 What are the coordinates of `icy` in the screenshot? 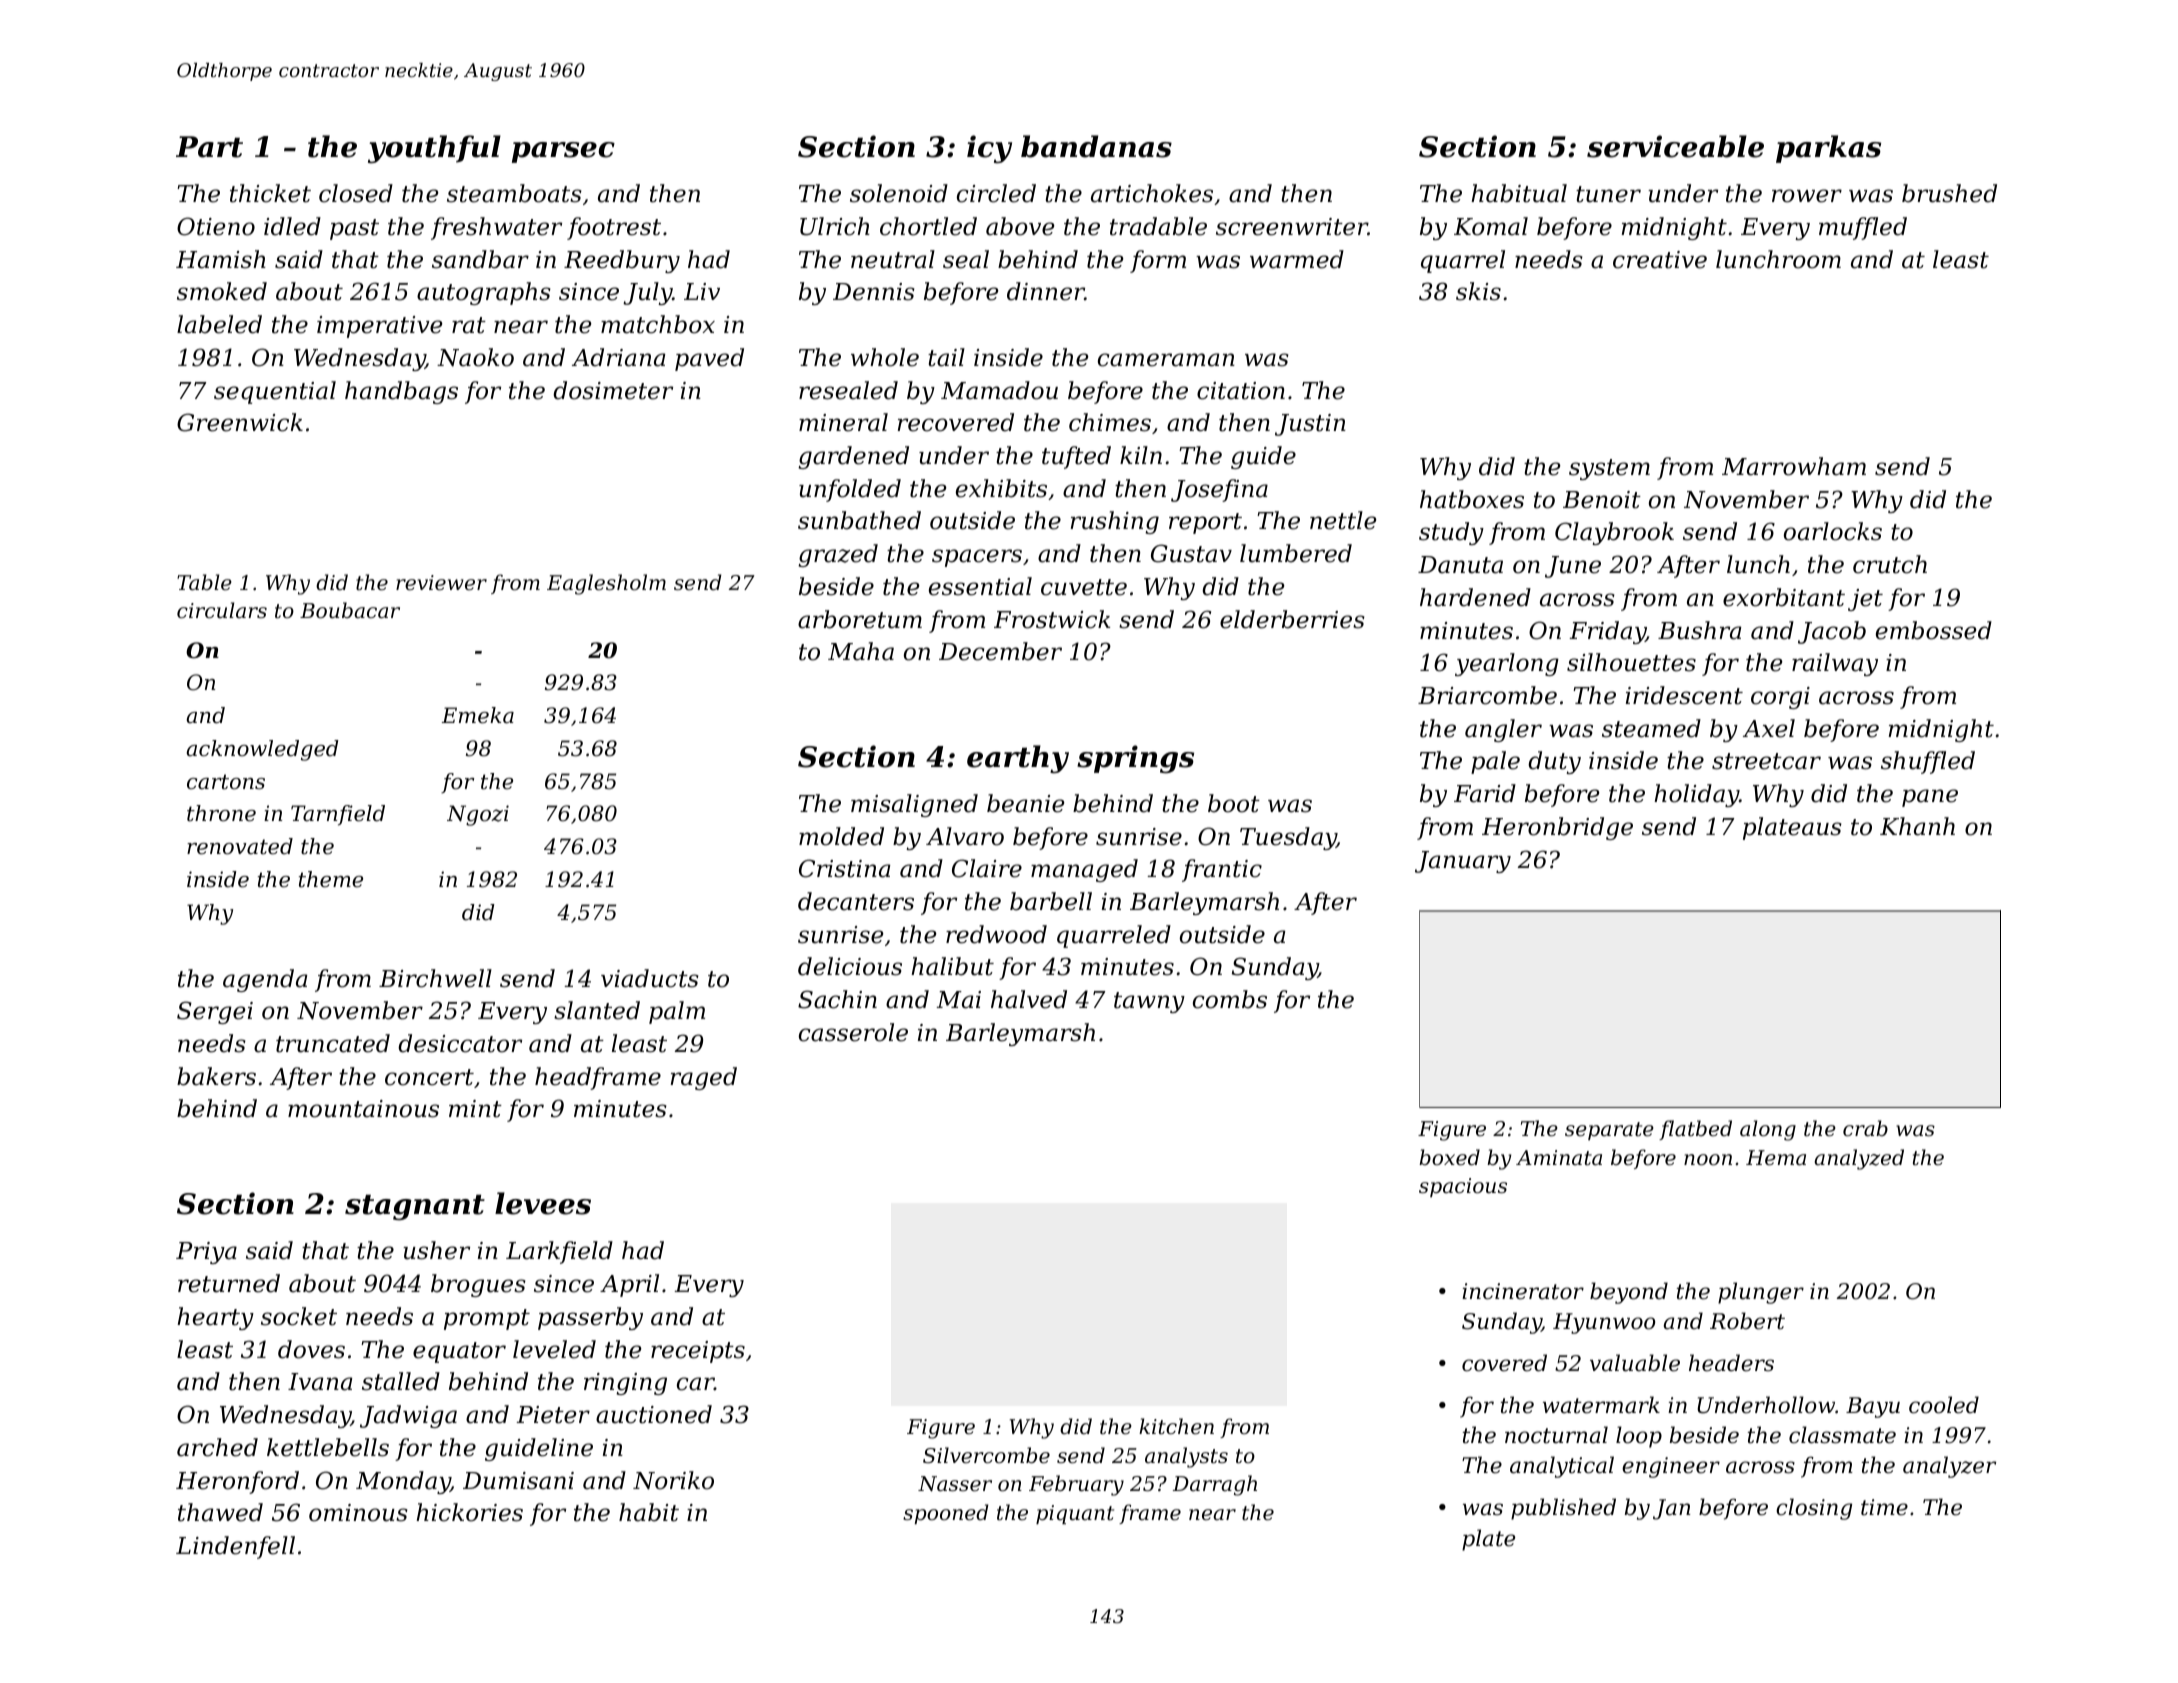 It's located at (989, 149).
